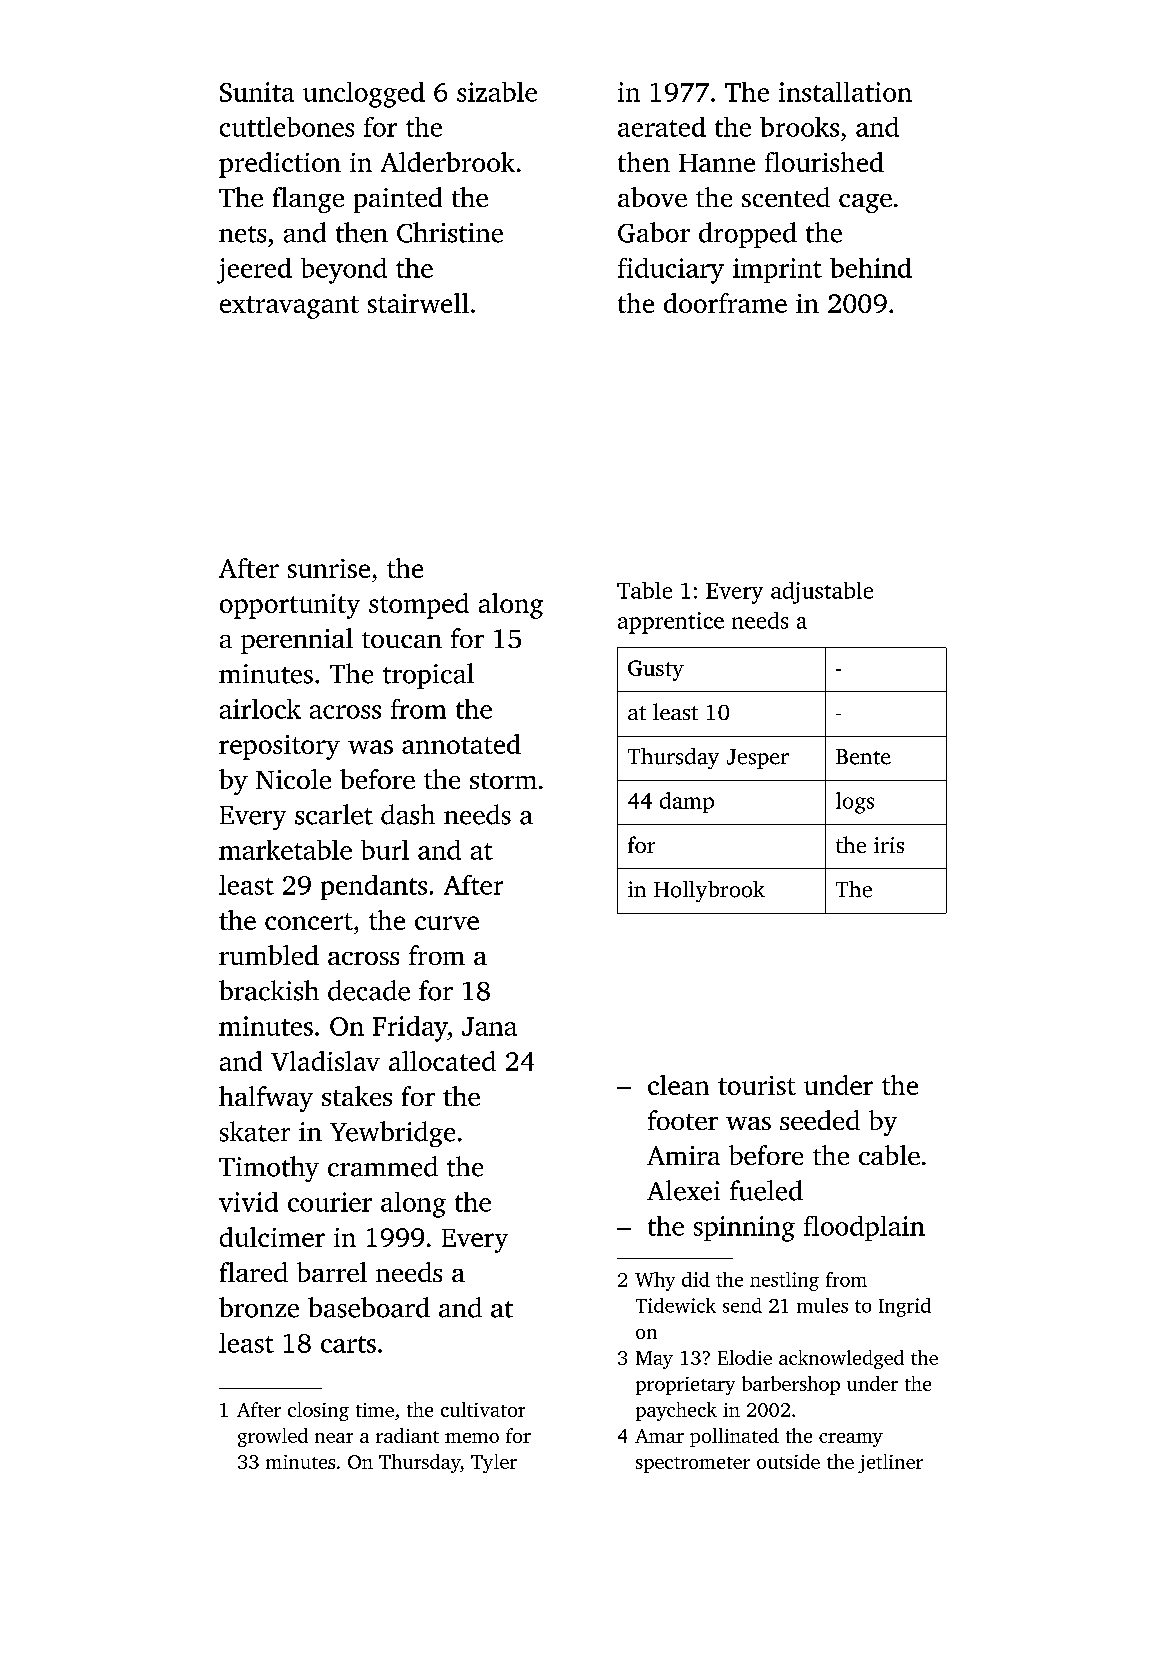 Image resolution: width=1165 pixels, height=1654 pixels. I want to click on storm, so click(503, 781).
